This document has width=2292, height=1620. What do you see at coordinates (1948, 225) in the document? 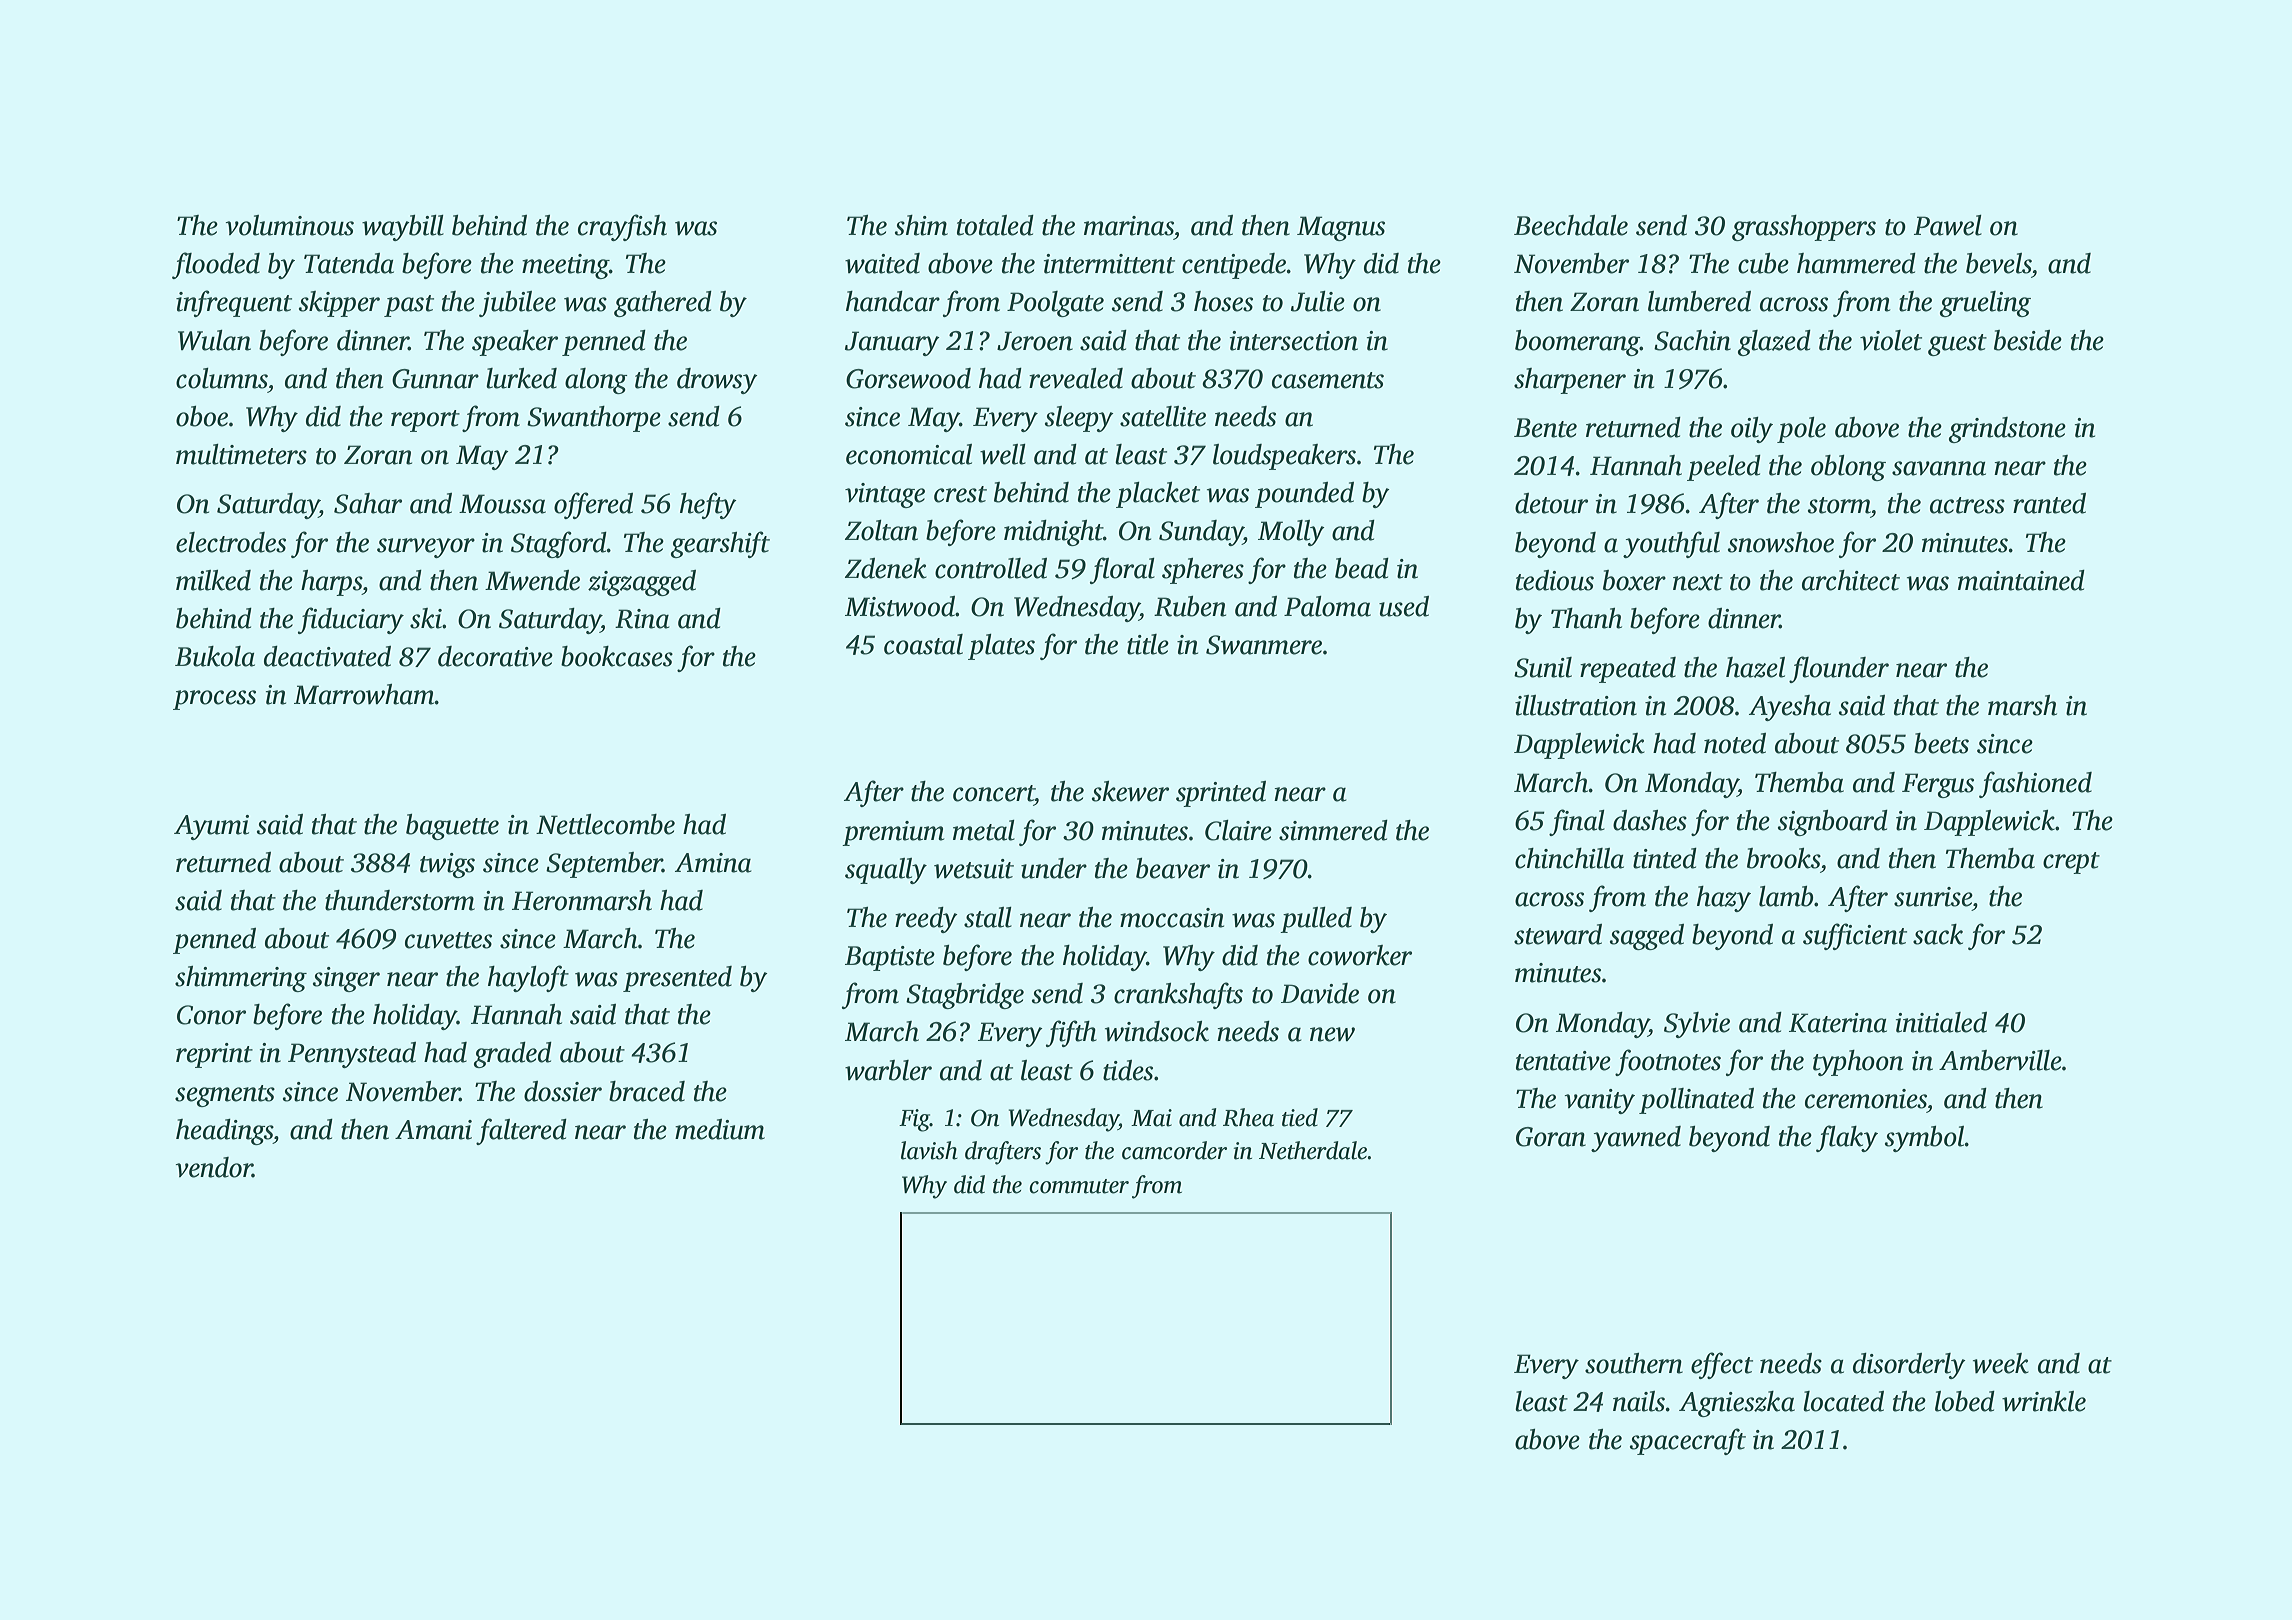
I see `Pawel` at bounding box center [1948, 225].
